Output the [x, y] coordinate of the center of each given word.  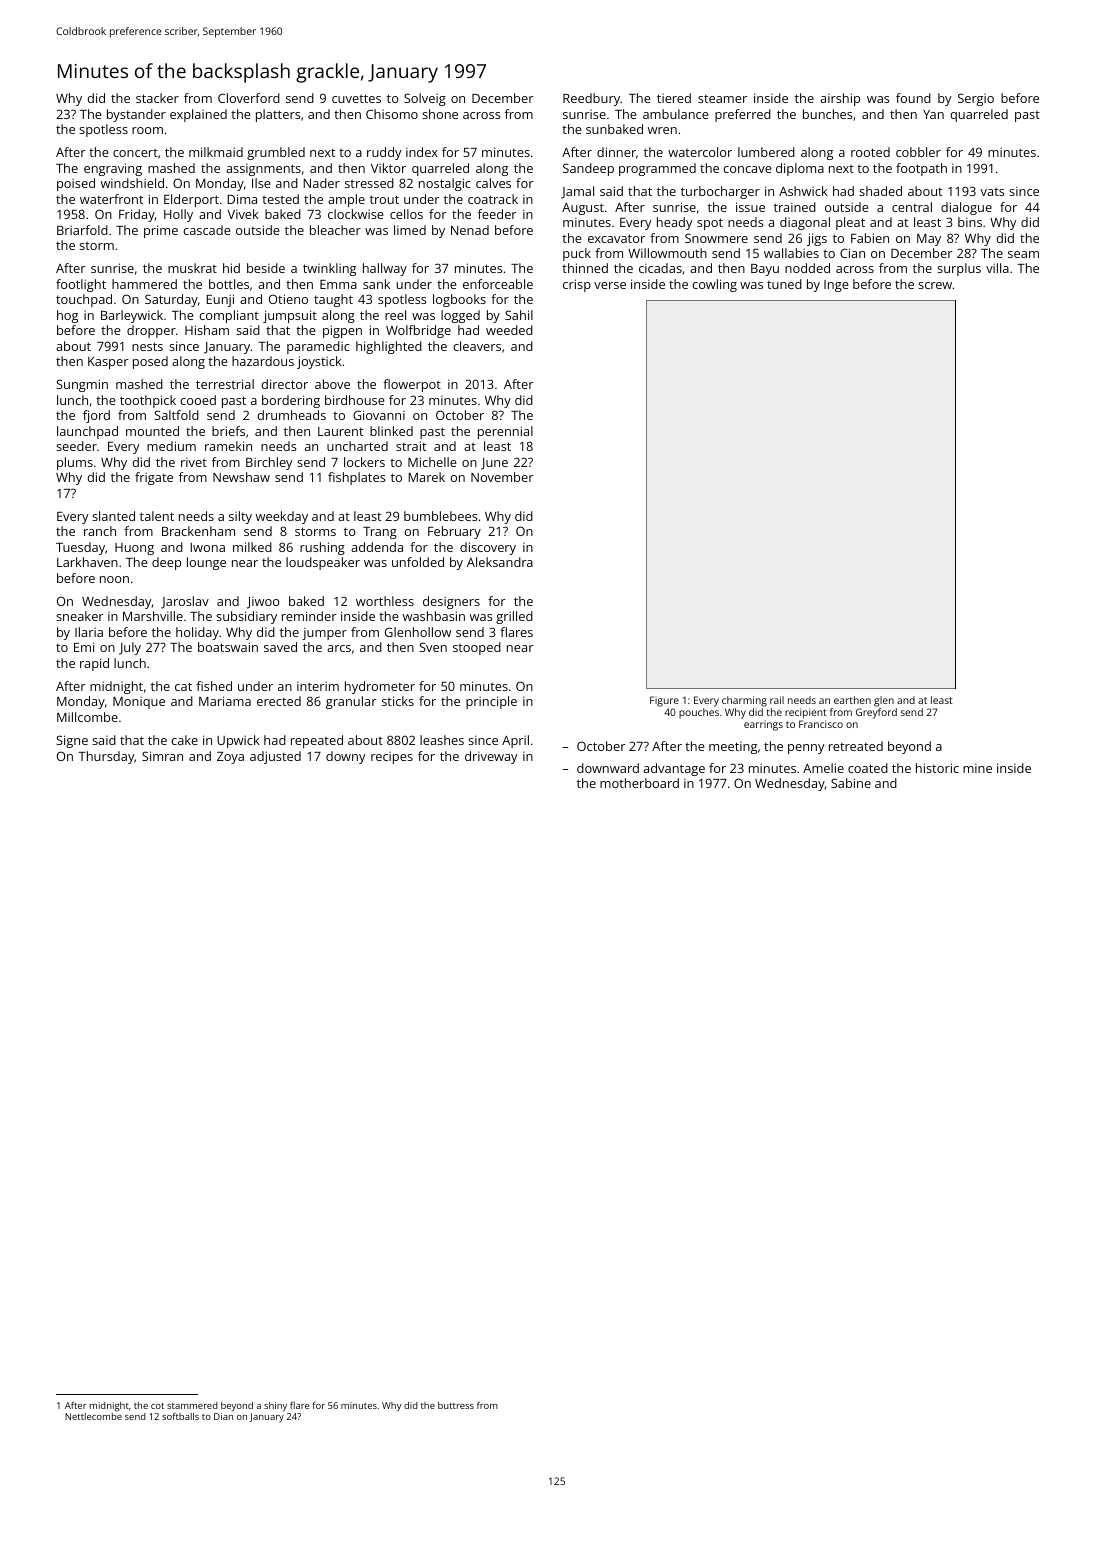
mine [977, 768]
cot [157, 1406]
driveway [491, 757]
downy [346, 757]
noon [114, 579]
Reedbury [591, 99]
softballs [180, 1416]
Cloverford [249, 98]
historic [937, 768]
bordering [291, 401]
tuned [784, 284]
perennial [505, 432]
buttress [456, 1405]
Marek [426, 477]
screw [935, 285]
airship [840, 99]
